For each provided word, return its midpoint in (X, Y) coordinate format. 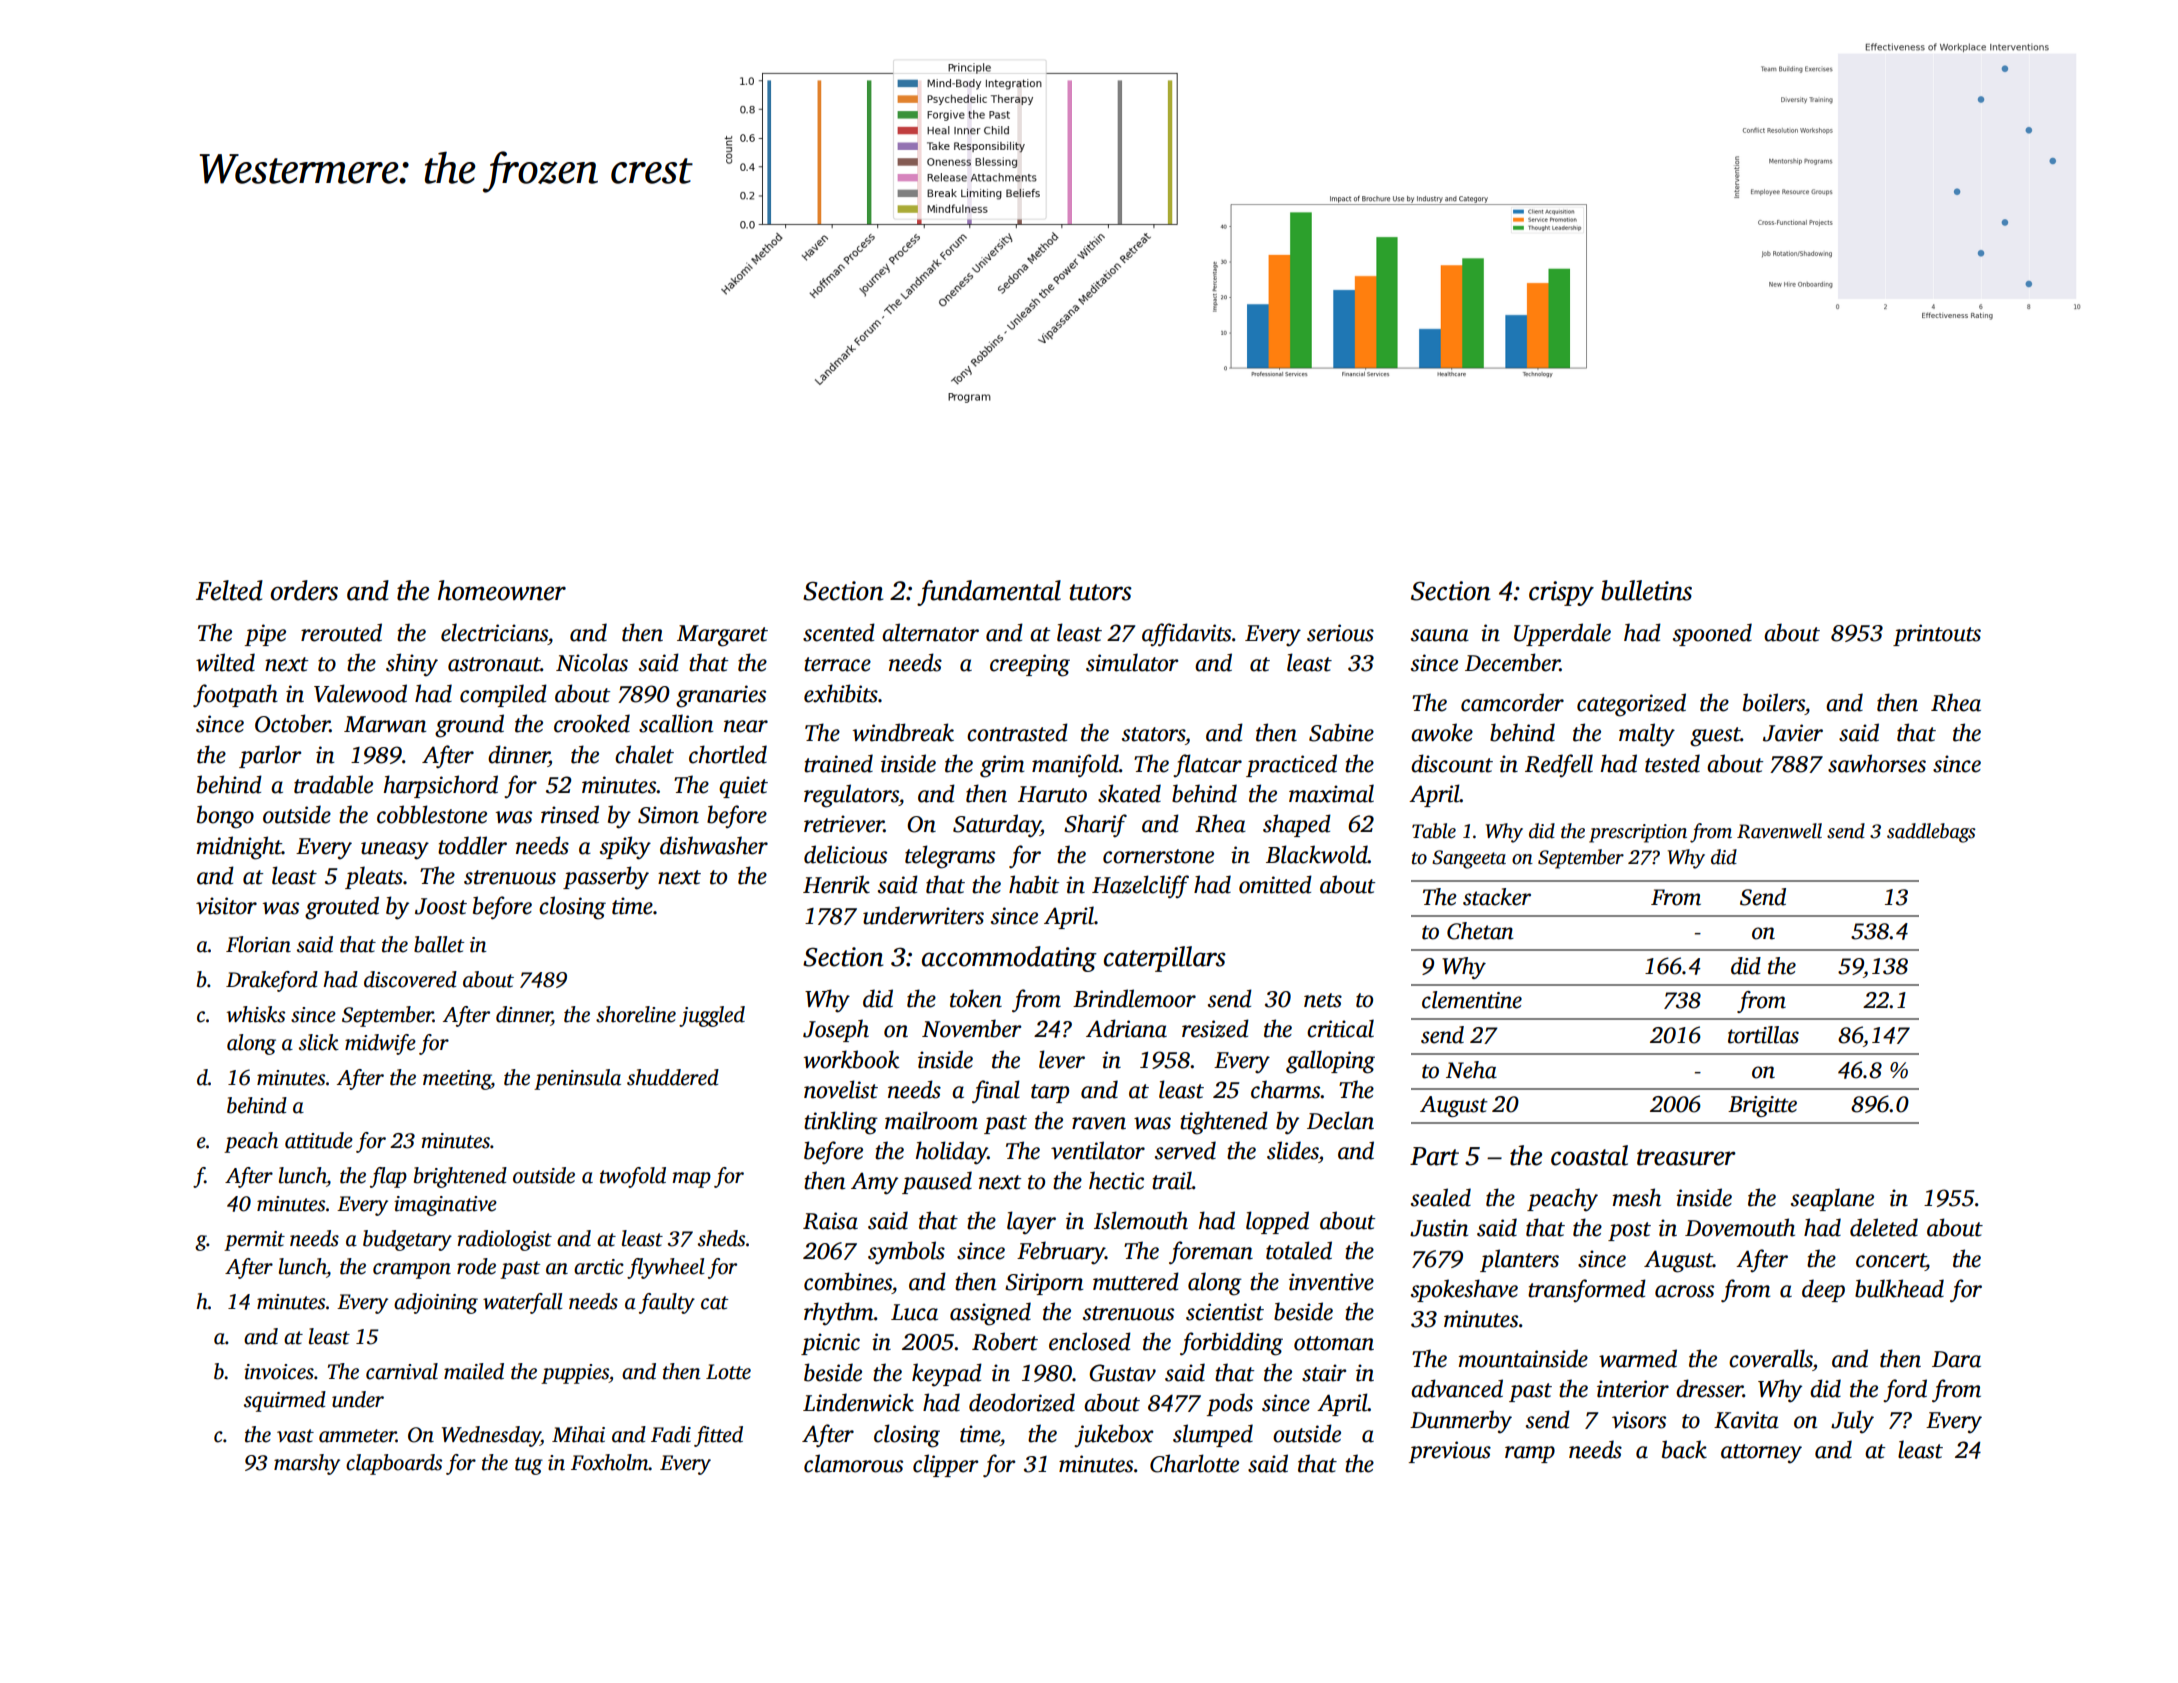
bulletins (1646, 590)
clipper (945, 1465)
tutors (1101, 592)
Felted (229, 590)
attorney (1761, 1454)
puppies (575, 1374)
